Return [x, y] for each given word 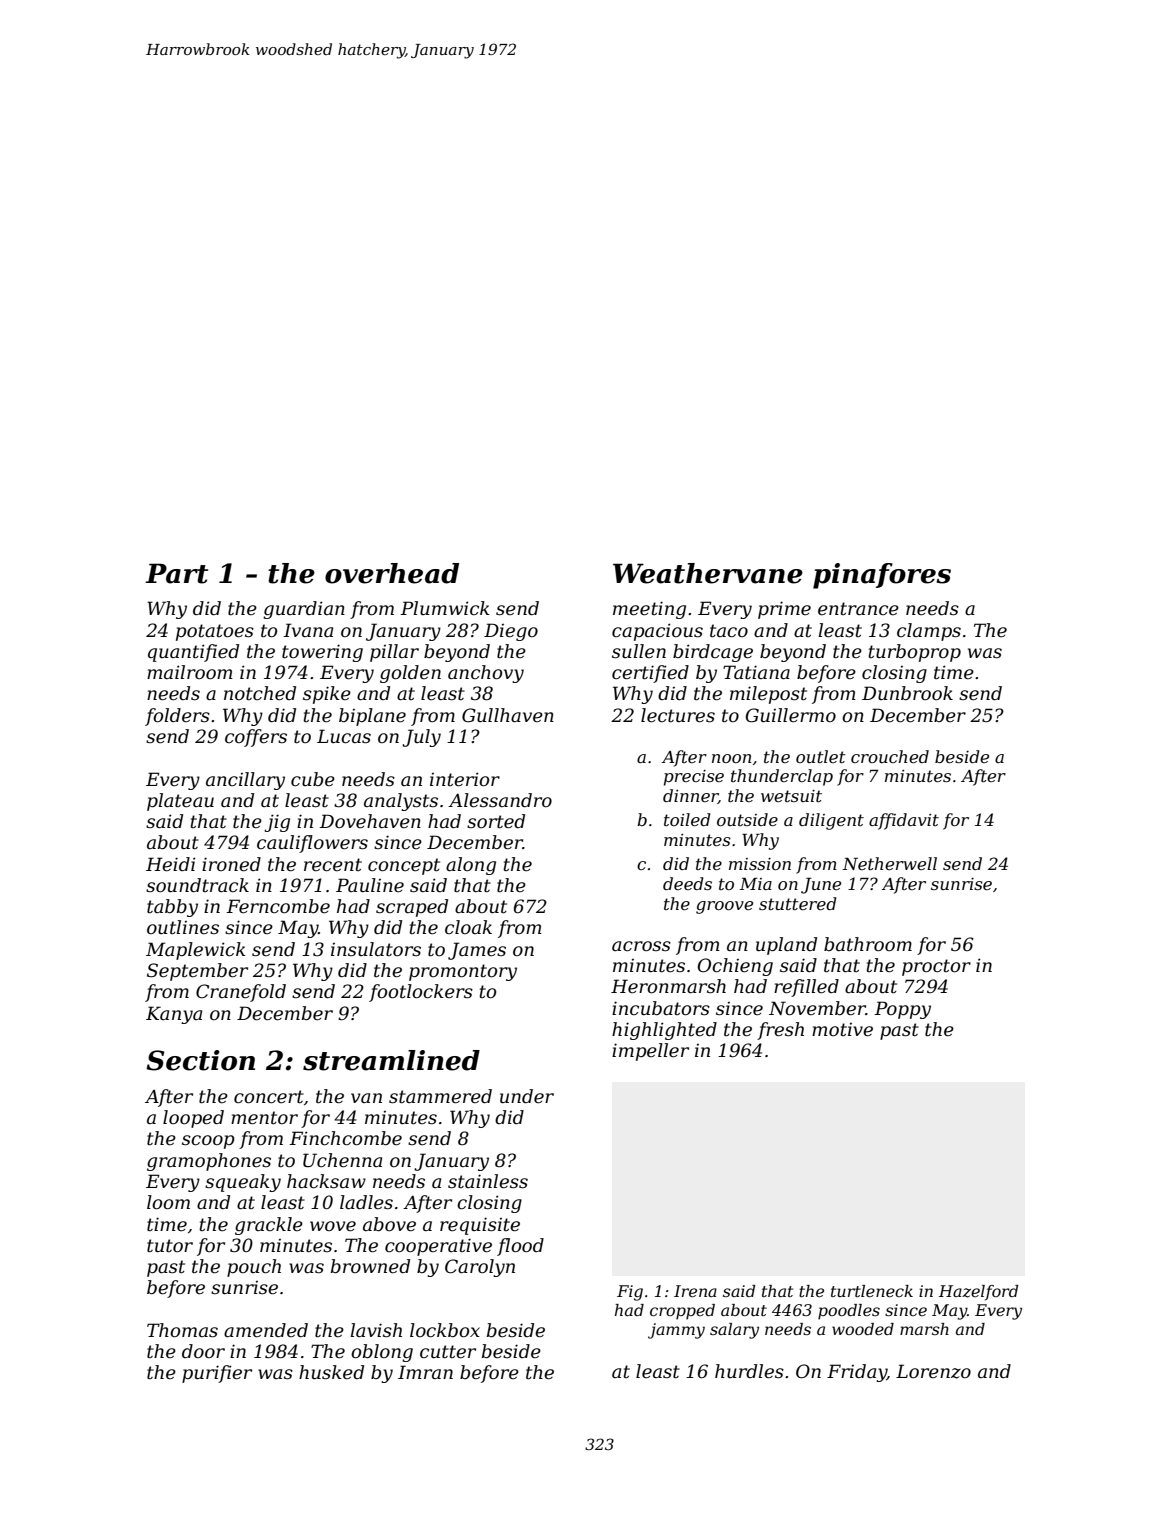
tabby [172, 908]
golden [410, 674]
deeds [687, 883]
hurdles [749, 1371]
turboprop [914, 653]
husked [331, 1372]
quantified [193, 653]
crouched [890, 756]
